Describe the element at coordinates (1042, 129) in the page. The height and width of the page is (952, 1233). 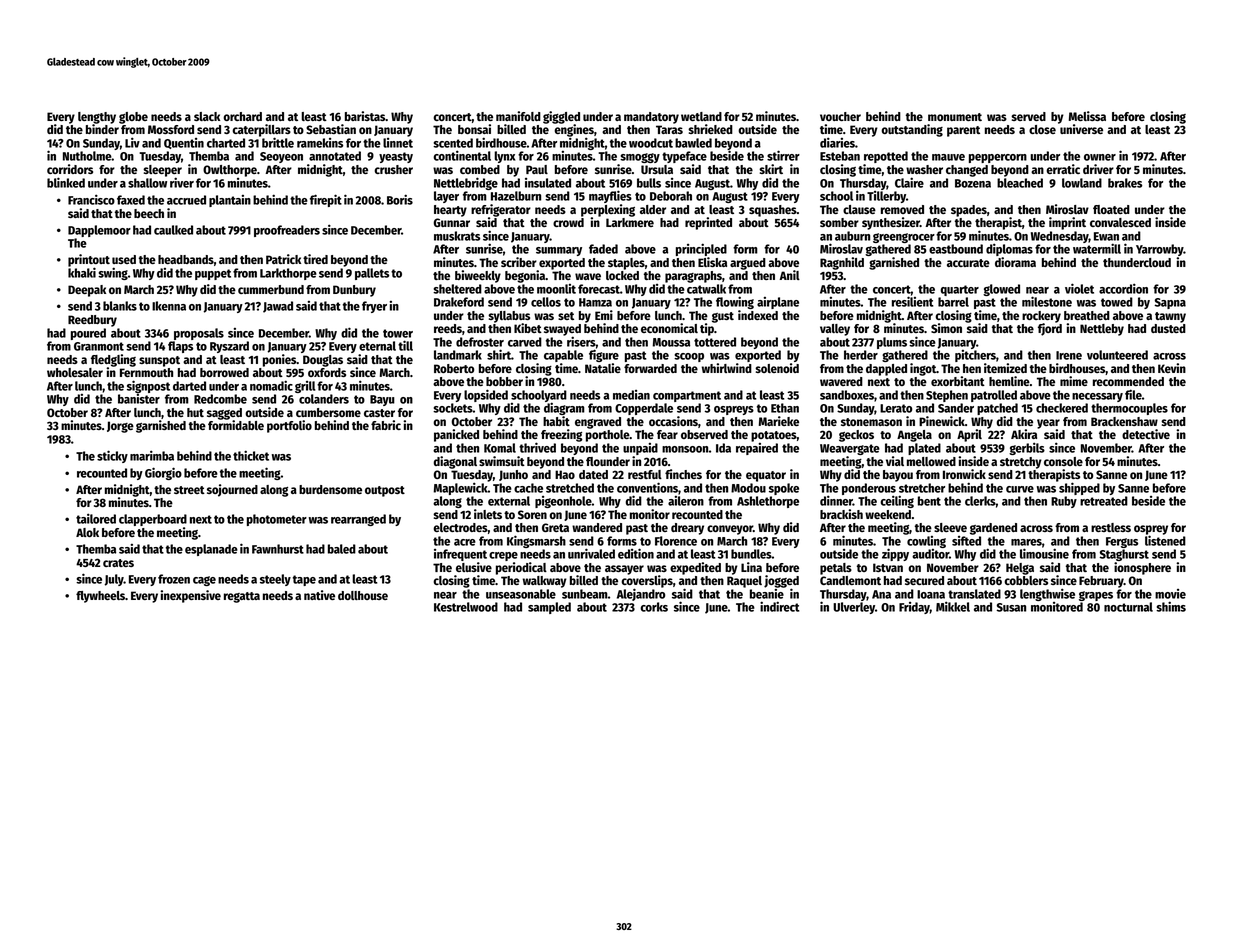
I see `close` at that location.
